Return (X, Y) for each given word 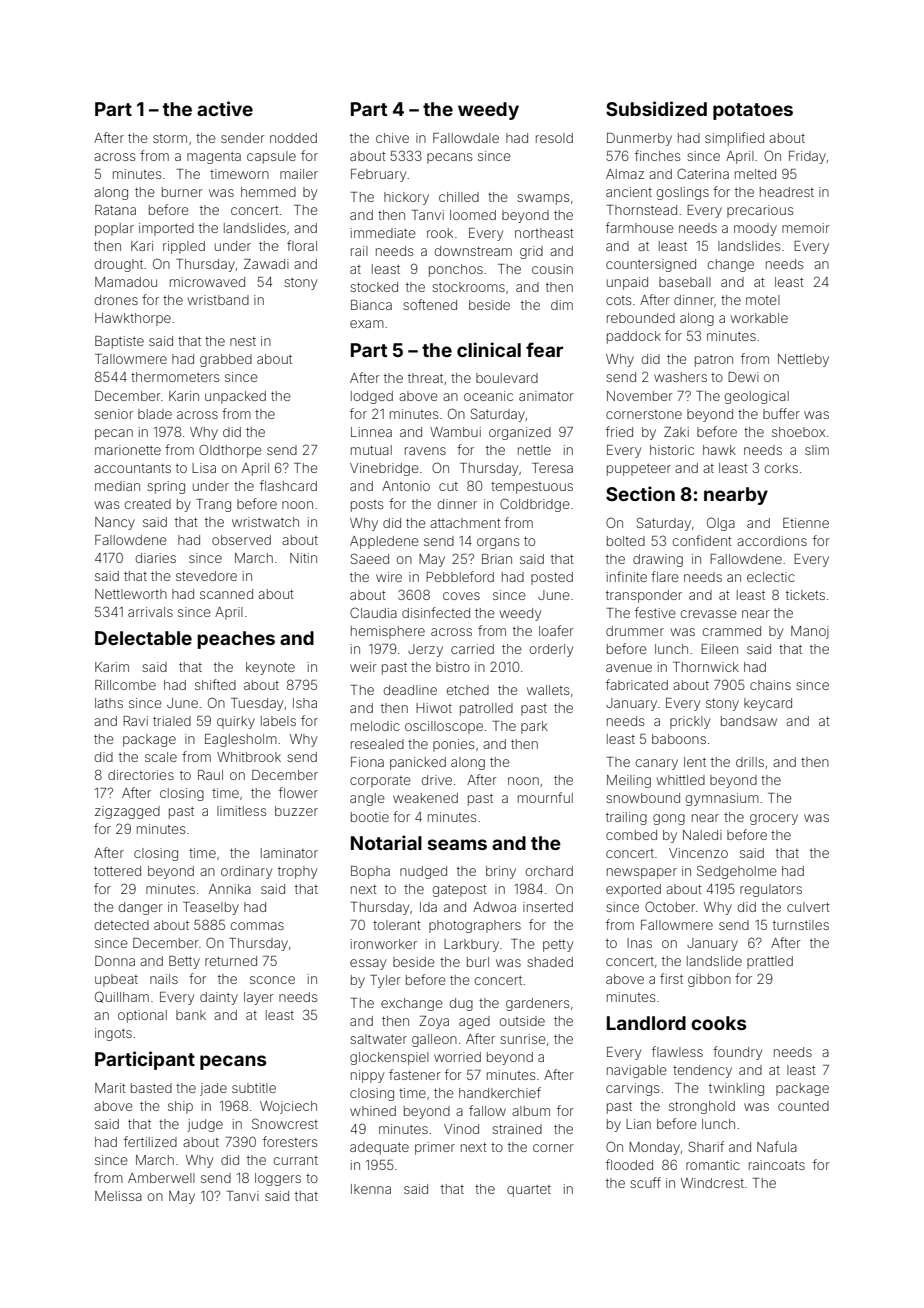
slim (817, 450)
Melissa (118, 1196)
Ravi (135, 721)
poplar (114, 229)
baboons (679, 739)
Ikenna (371, 1189)
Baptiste (119, 342)
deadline (410, 690)
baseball (685, 282)
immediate (383, 233)
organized (520, 433)
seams (457, 844)
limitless (241, 811)
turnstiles (801, 925)
